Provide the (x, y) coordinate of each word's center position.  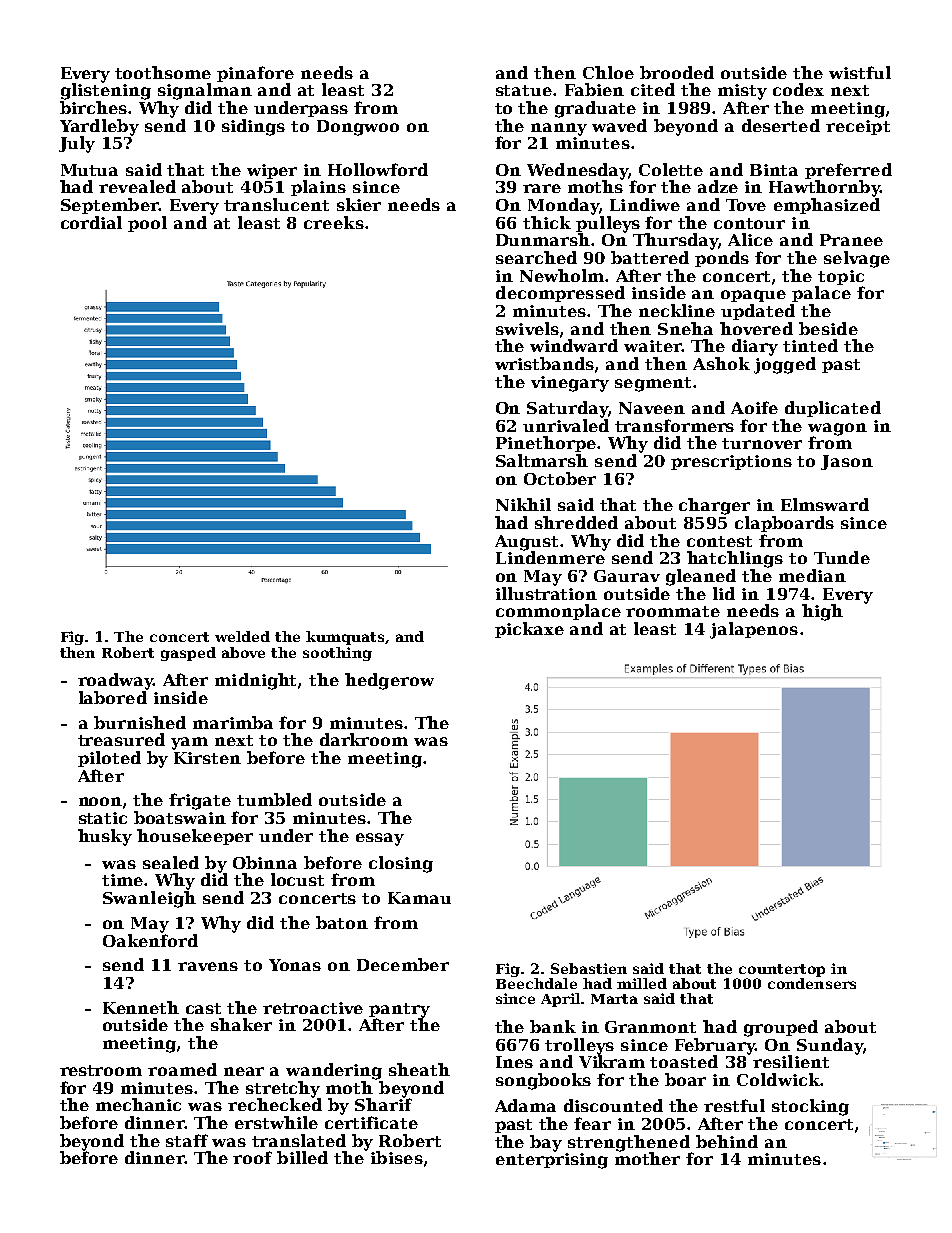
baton (342, 922)
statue (524, 90)
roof (252, 1157)
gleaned (701, 577)
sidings (253, 127)
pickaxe (529, 630)
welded (242, 636)
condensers (812, 983)
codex (798, 89)
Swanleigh (149, 899)
